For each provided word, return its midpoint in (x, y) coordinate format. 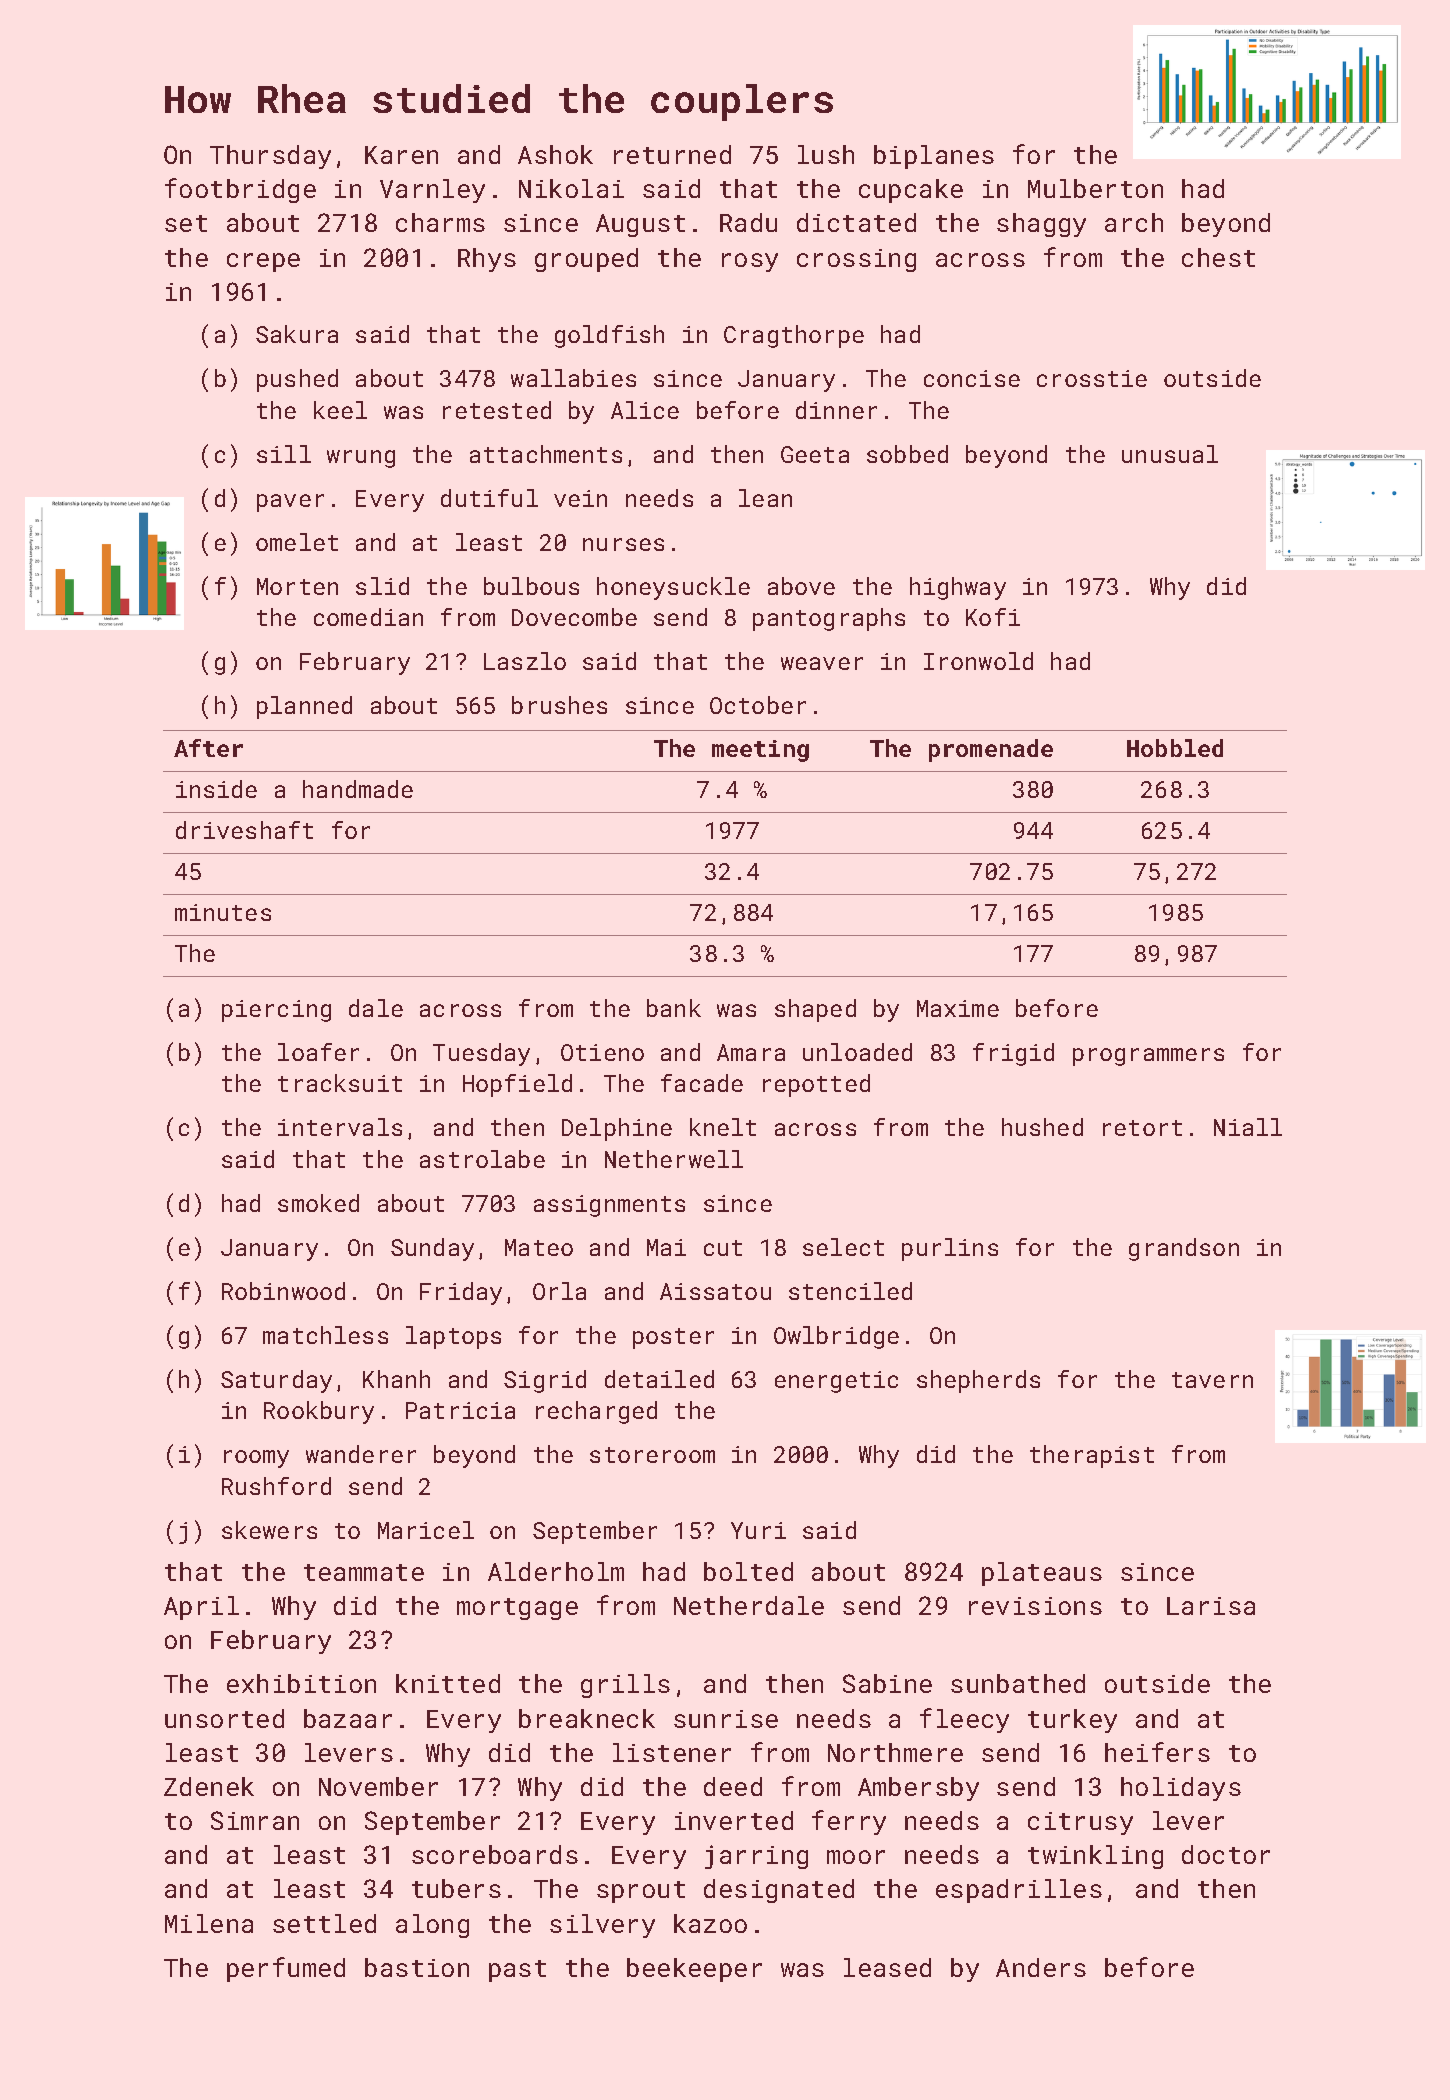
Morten (297, 586)
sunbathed (1018, 1683)
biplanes (934, 157)
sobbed (907, 454)
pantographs (829, 619)
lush (826, 154)
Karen (401, 155)
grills (625, 1686)
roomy (256, 1459)
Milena (209, 1923)
